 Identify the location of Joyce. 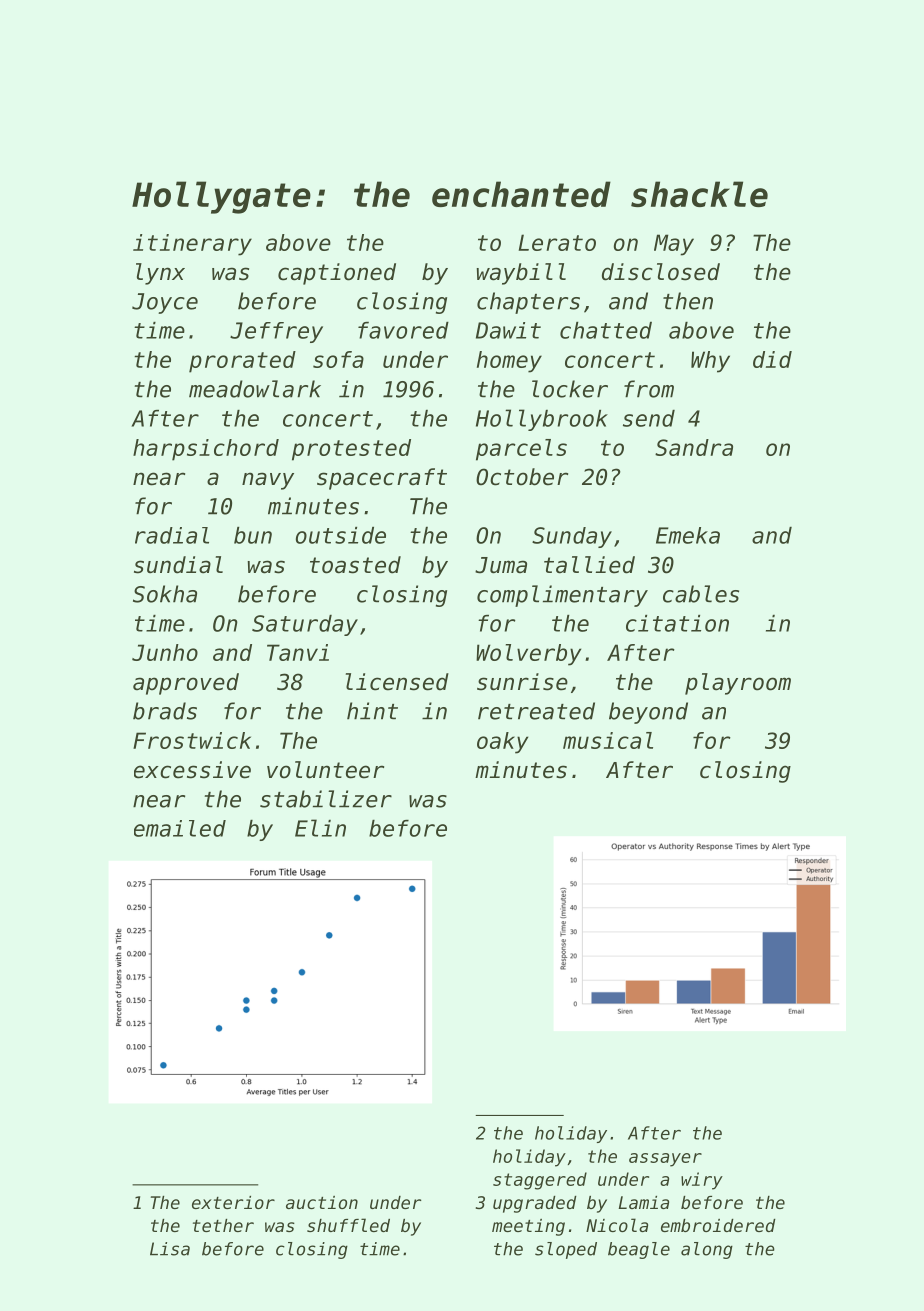
(165, 303).
